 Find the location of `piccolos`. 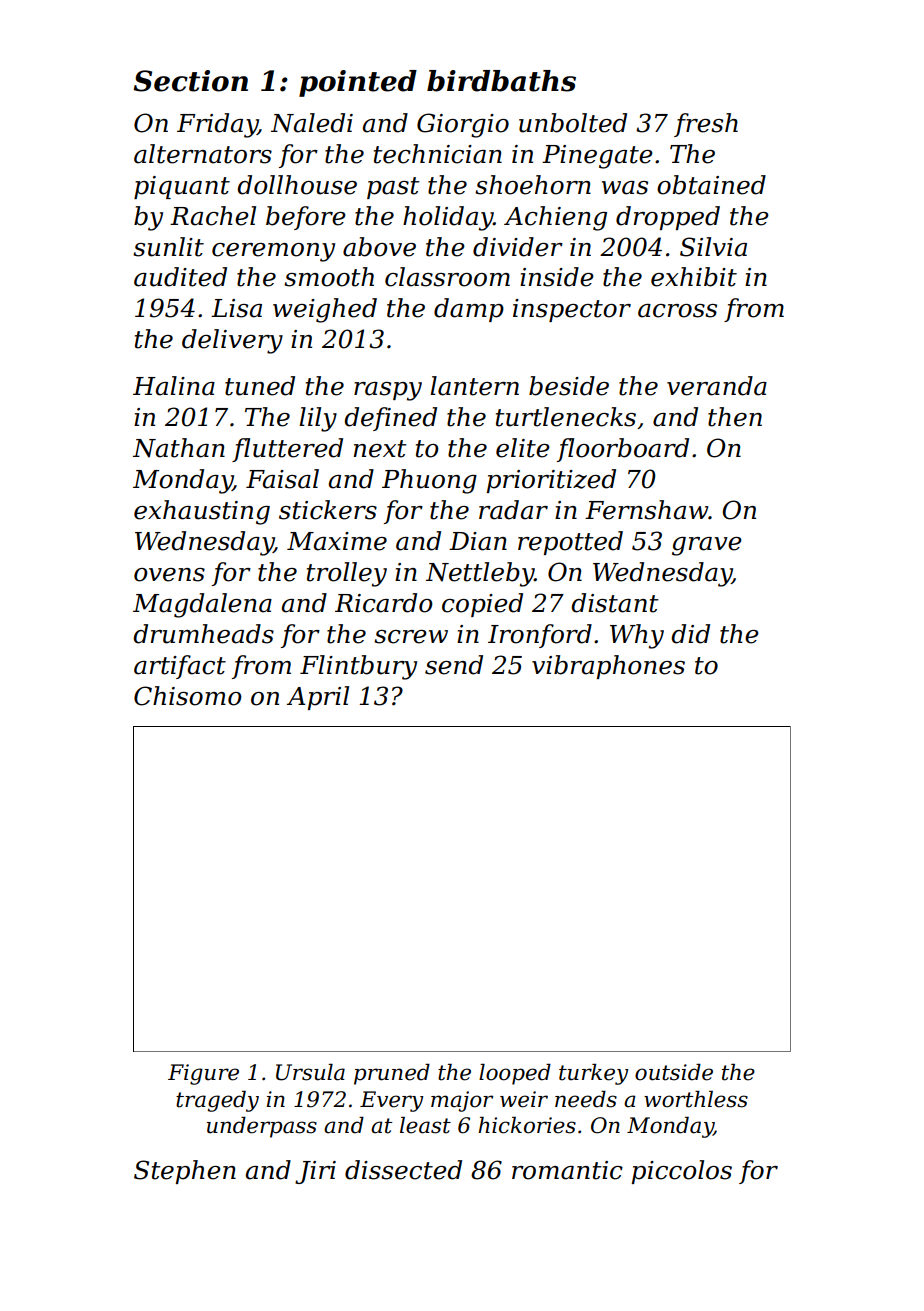

piccolos is located at coordinates (682, 1172).
